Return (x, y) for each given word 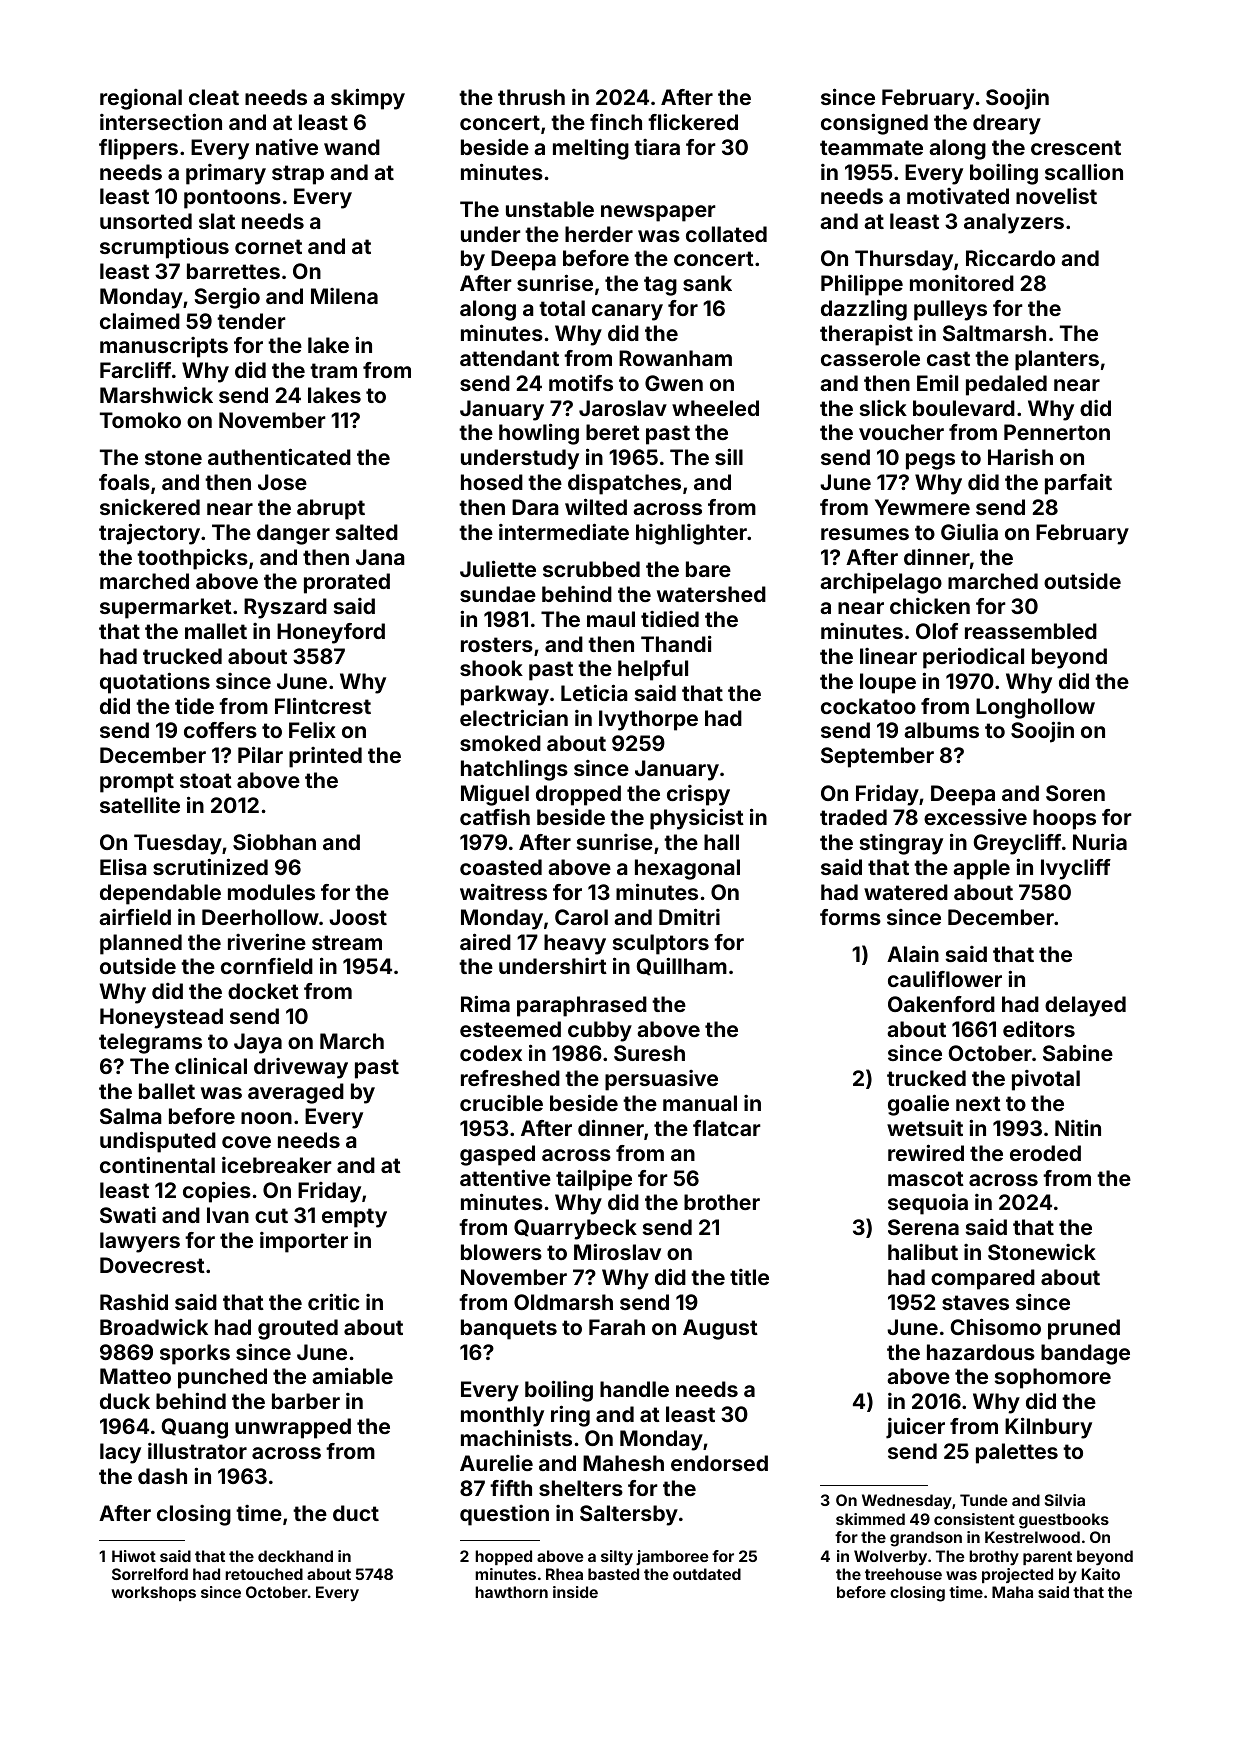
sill (729, 456)
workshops (154, 1593)
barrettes (233, 271)
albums (941, 730)
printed (325, 757)
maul (611, 619)
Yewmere (922, 507)
